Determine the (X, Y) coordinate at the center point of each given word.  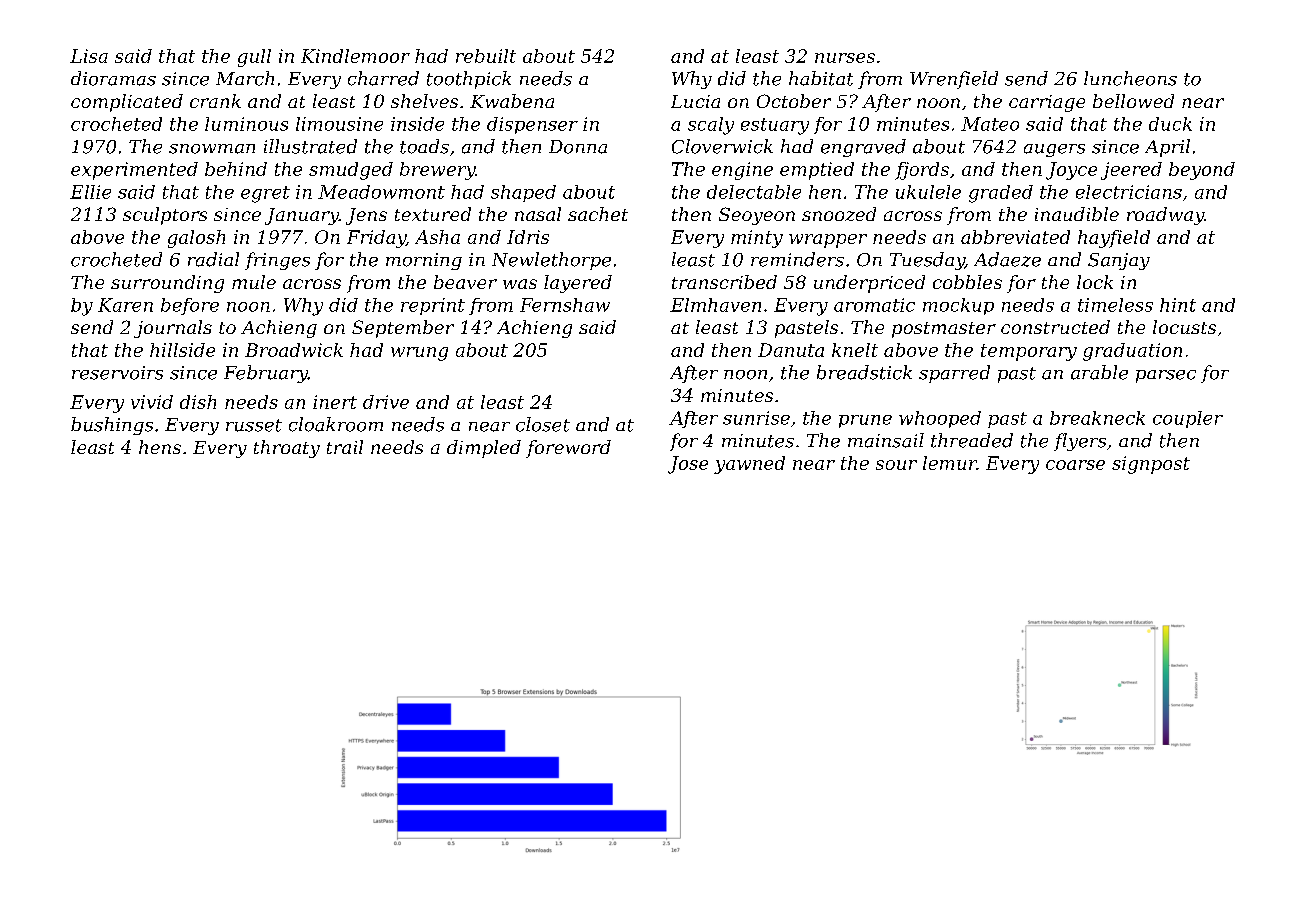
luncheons (1130, 78)
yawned (749, 465)
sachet (598, 214)
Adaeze (1007, 259)
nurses (845, 58)
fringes (277, 261)
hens (160, 447)
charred (383, 78)
